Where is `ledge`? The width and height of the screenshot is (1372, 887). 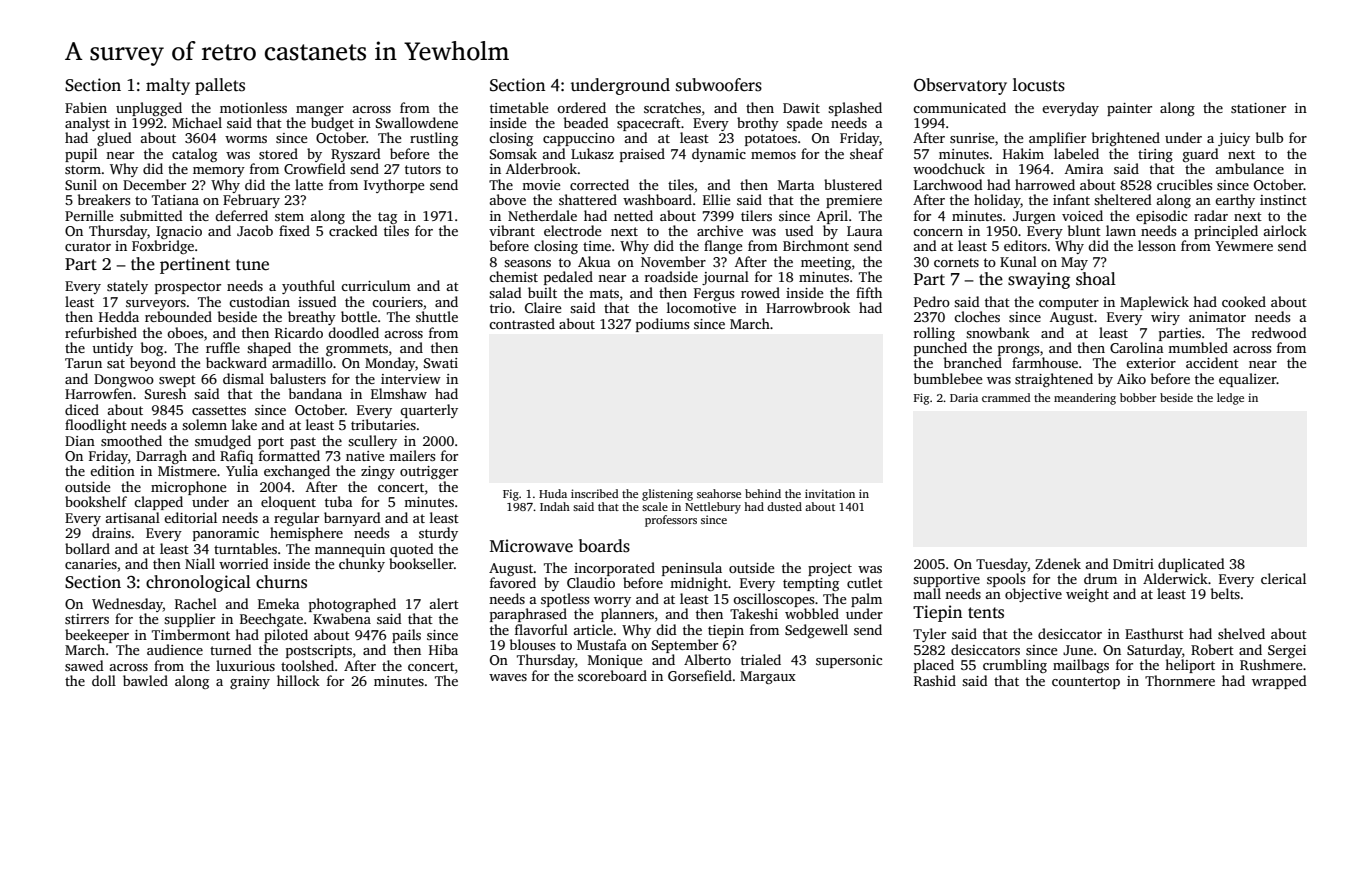 ledge is located at coordinates (1230, 399).
